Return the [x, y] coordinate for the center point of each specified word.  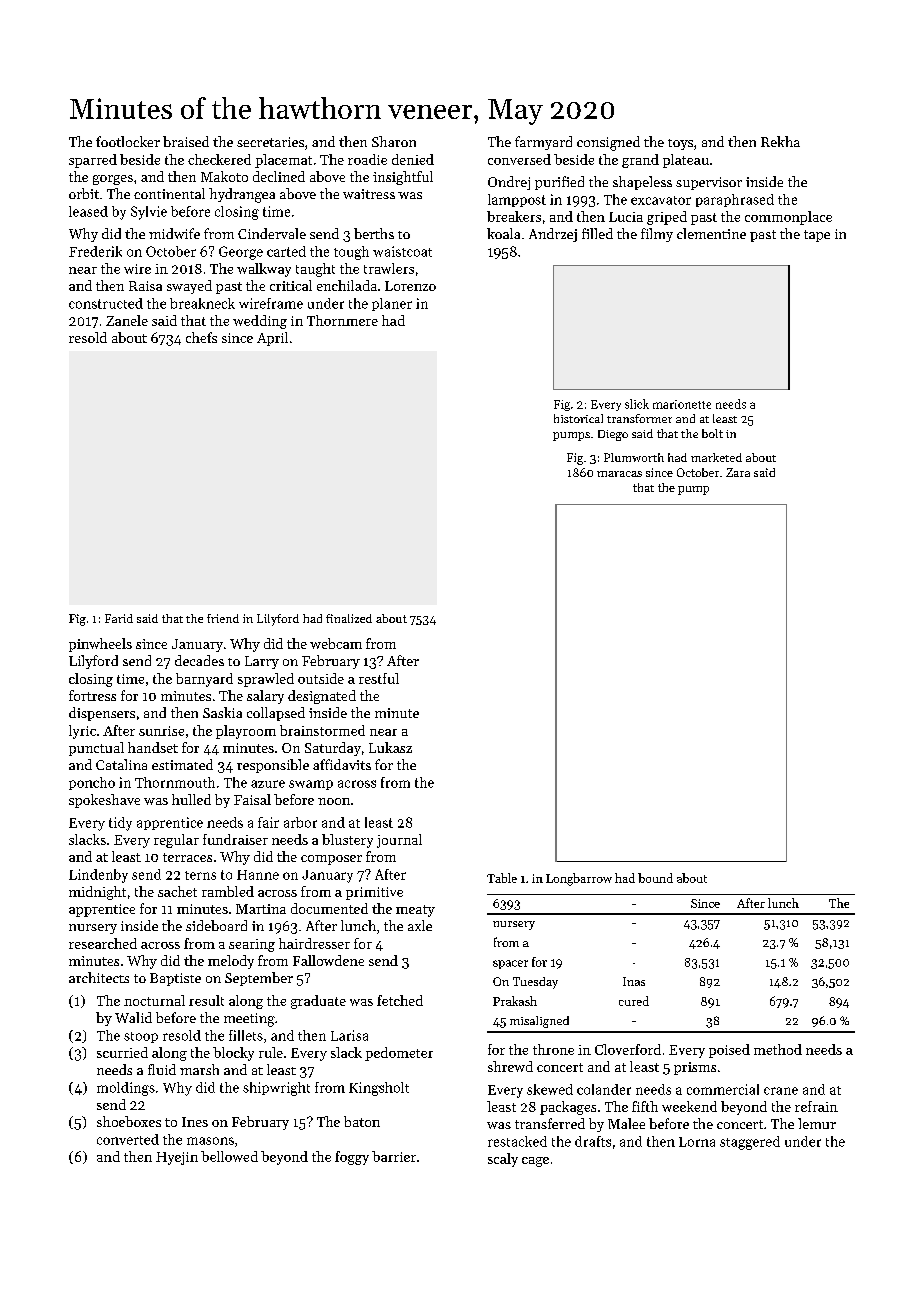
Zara [738, 472]
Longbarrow [579, 879]
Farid [119, 618]
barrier [394, 1156]
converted [128, 1139]
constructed [106, 303]
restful [379, 678]
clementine [711, 233]
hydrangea [242, 195]
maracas [619, 474]
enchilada [347, 285]
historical [578, 418]
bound [655, 878]
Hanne [258, 875]
